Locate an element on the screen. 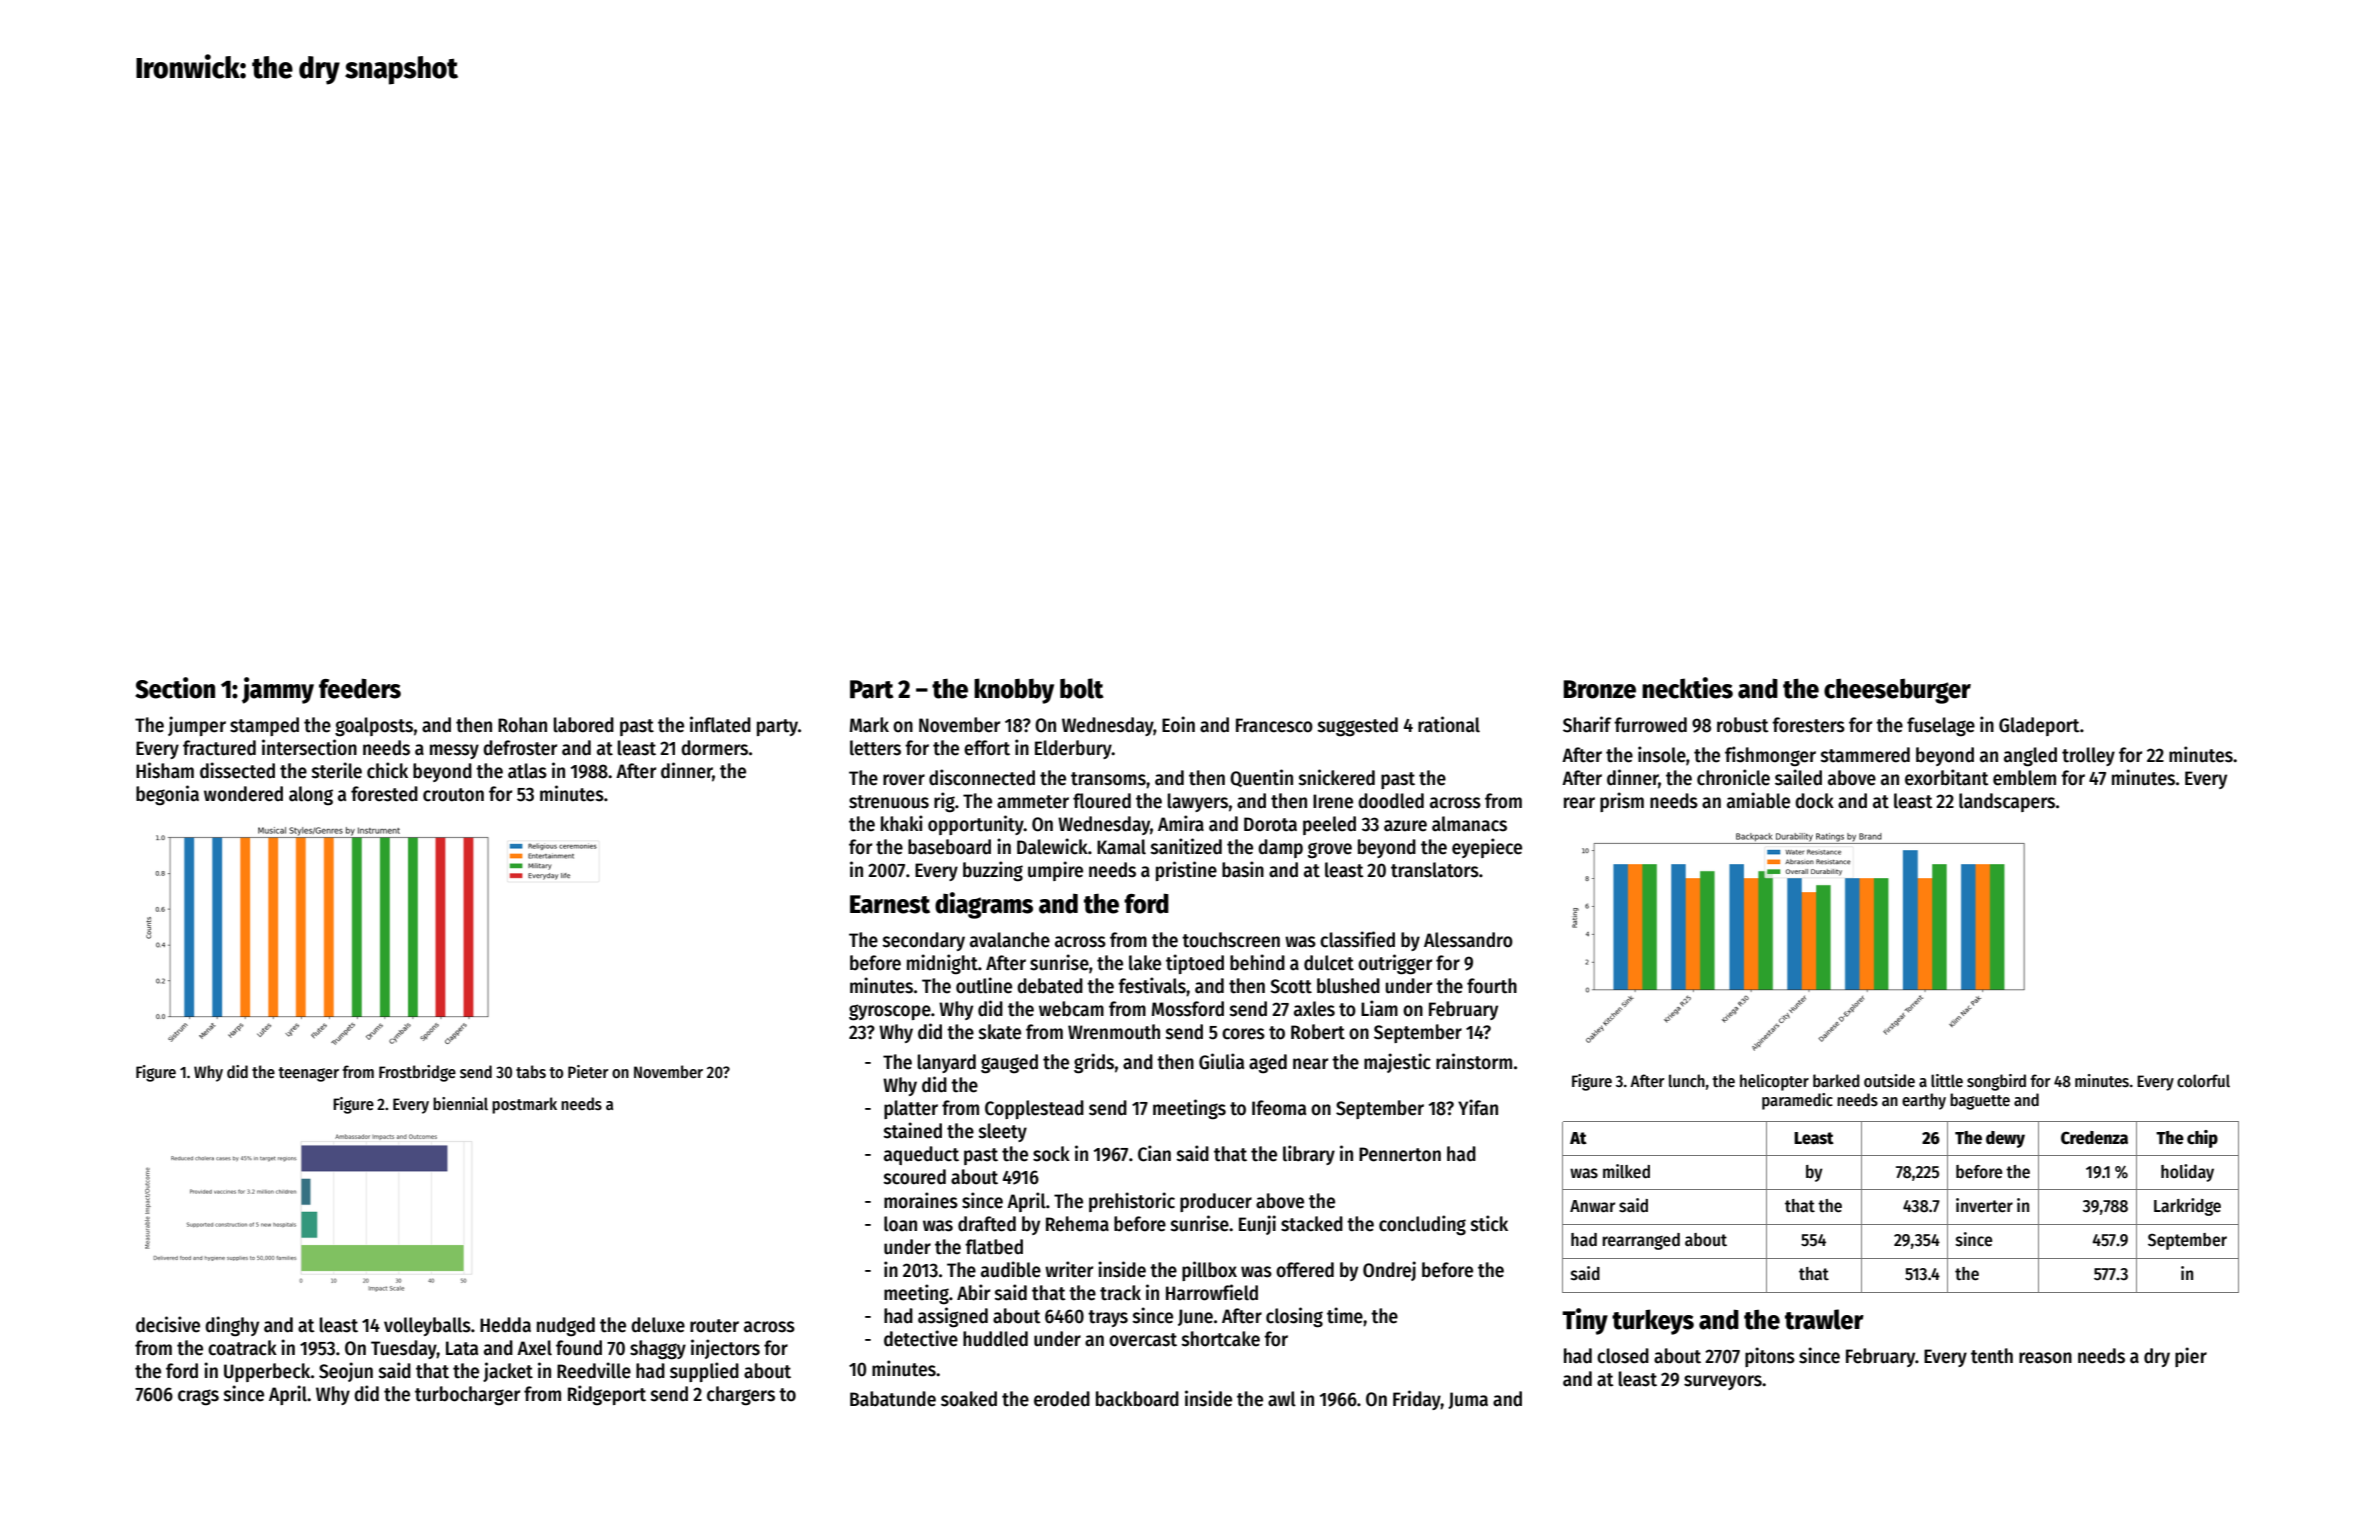 The width and height of the screenshot is (2374, 1536). emblem is located at coordinates (2024, 778).
